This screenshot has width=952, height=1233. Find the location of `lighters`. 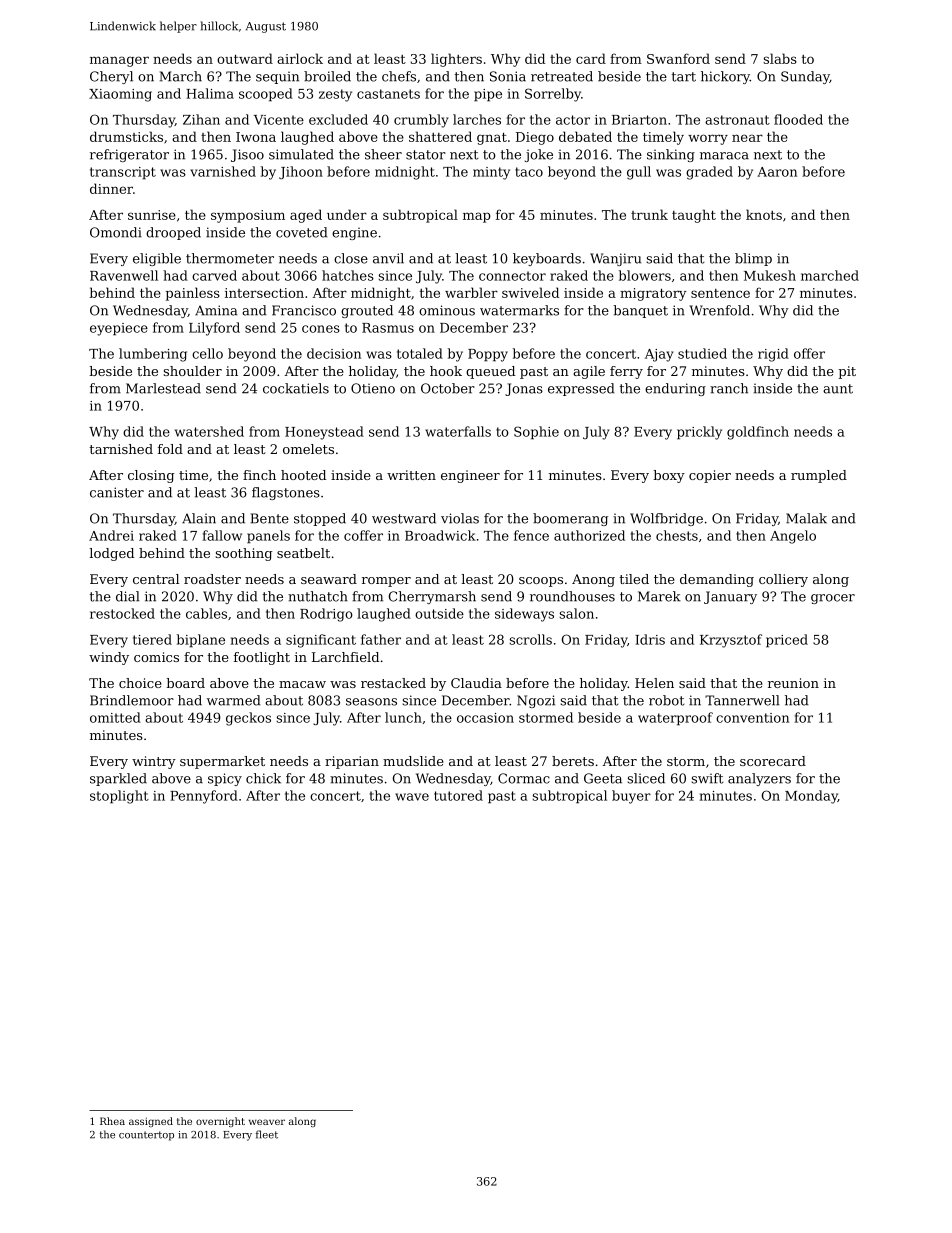

lighters is located at coordinates (456, 60).
